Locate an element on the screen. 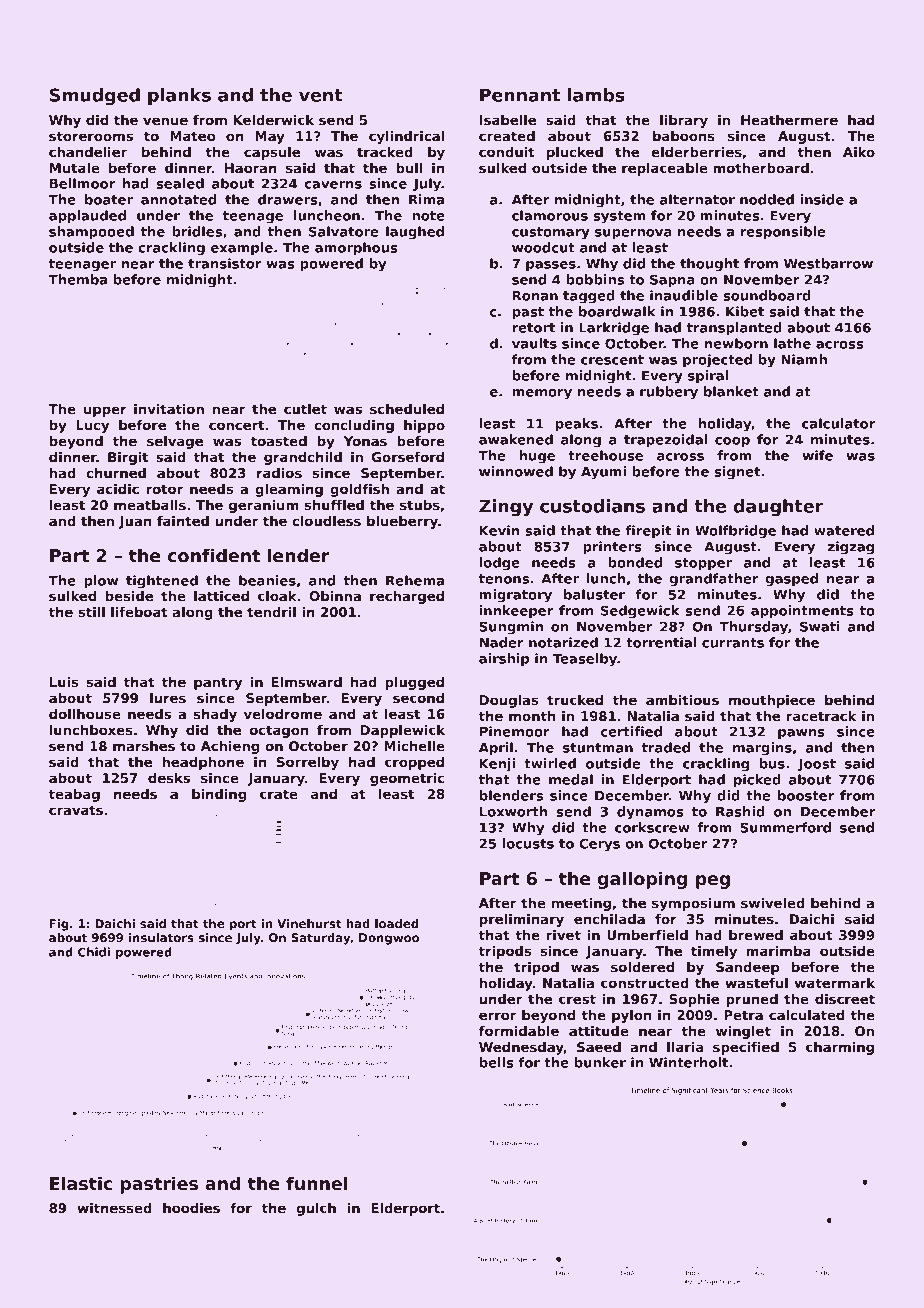 The height and width of the screenshot is (1308, 924). Haoran is located at coordinates (251, 168).
